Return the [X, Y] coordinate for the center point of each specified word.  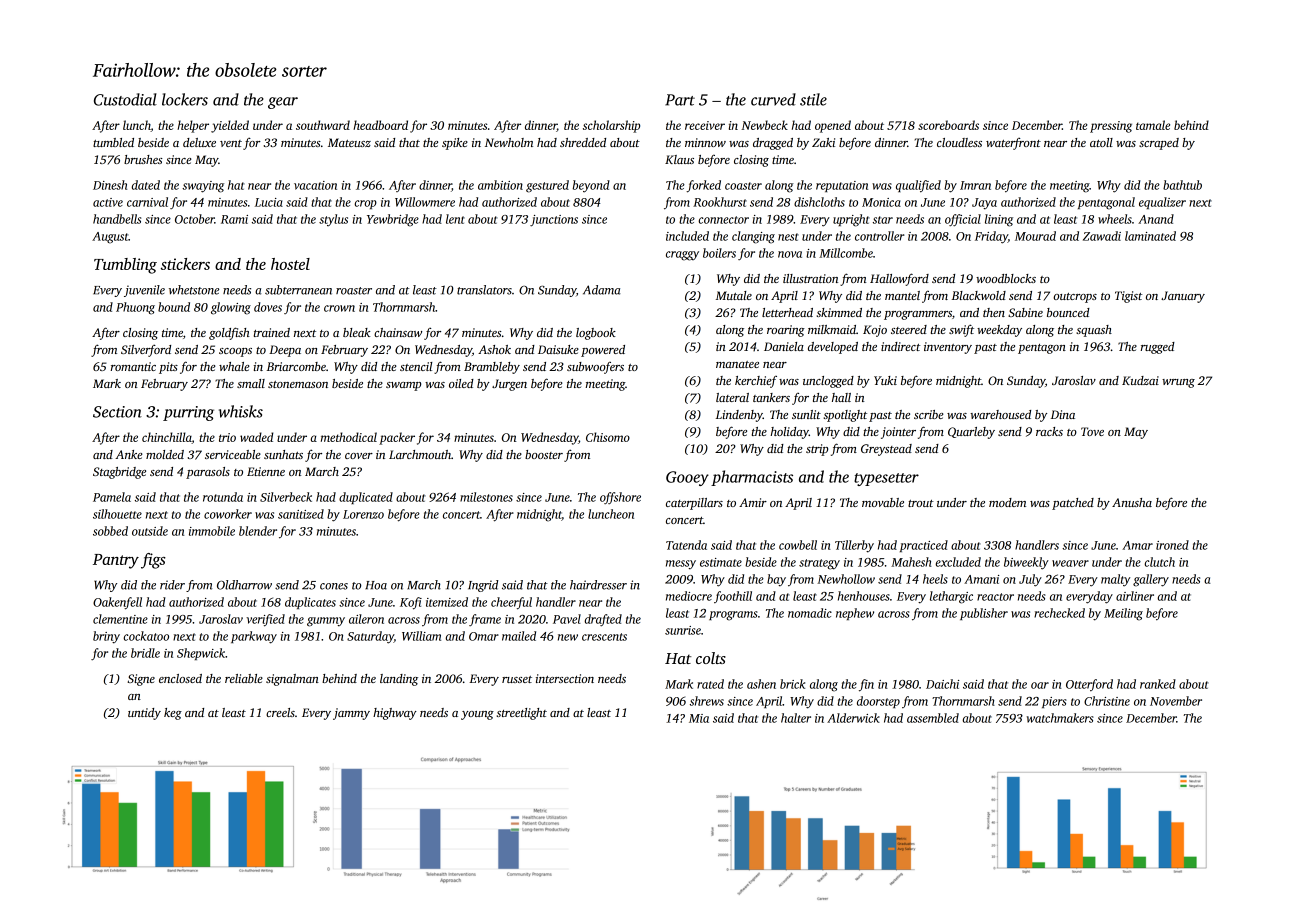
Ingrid [483, 586]
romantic [133, 366]
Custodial [125, 99]
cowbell [798, 545]
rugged [1157, 348]
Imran [975, 185]
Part [680, 100]
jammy [351, 714]
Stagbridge [119, 473]
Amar [1137, 545]
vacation [315, 185]
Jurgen [509, 385]
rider [172, 585]
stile [813, 99]
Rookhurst [720, 202]
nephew [855, 614]
